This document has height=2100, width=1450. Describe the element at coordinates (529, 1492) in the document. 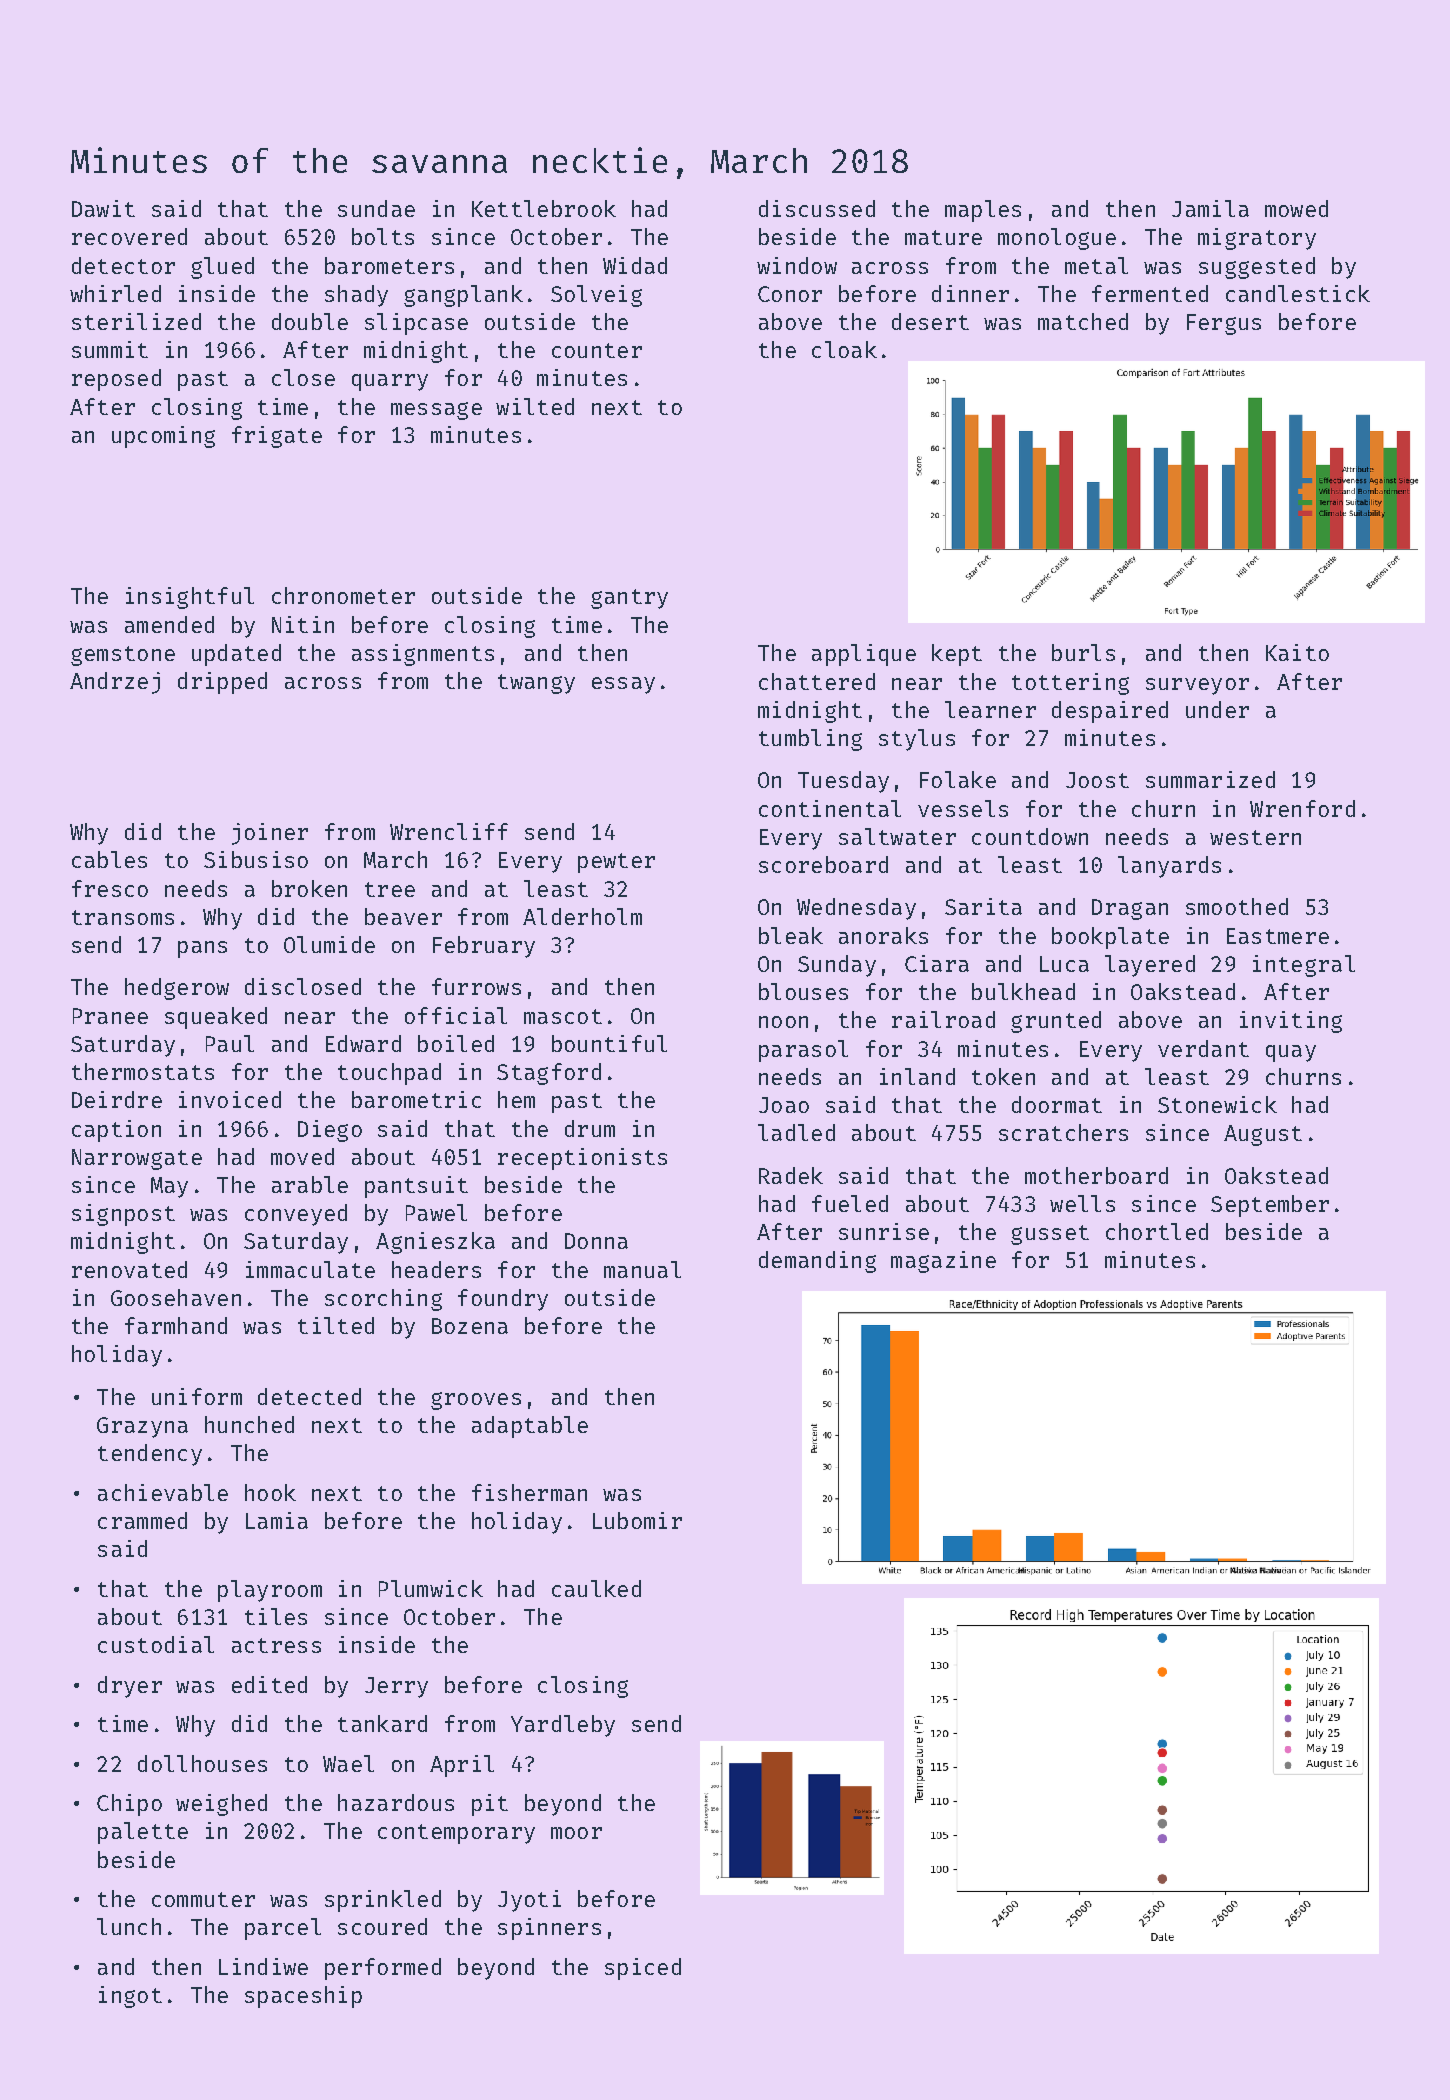

I see `fisherman` at that location.
